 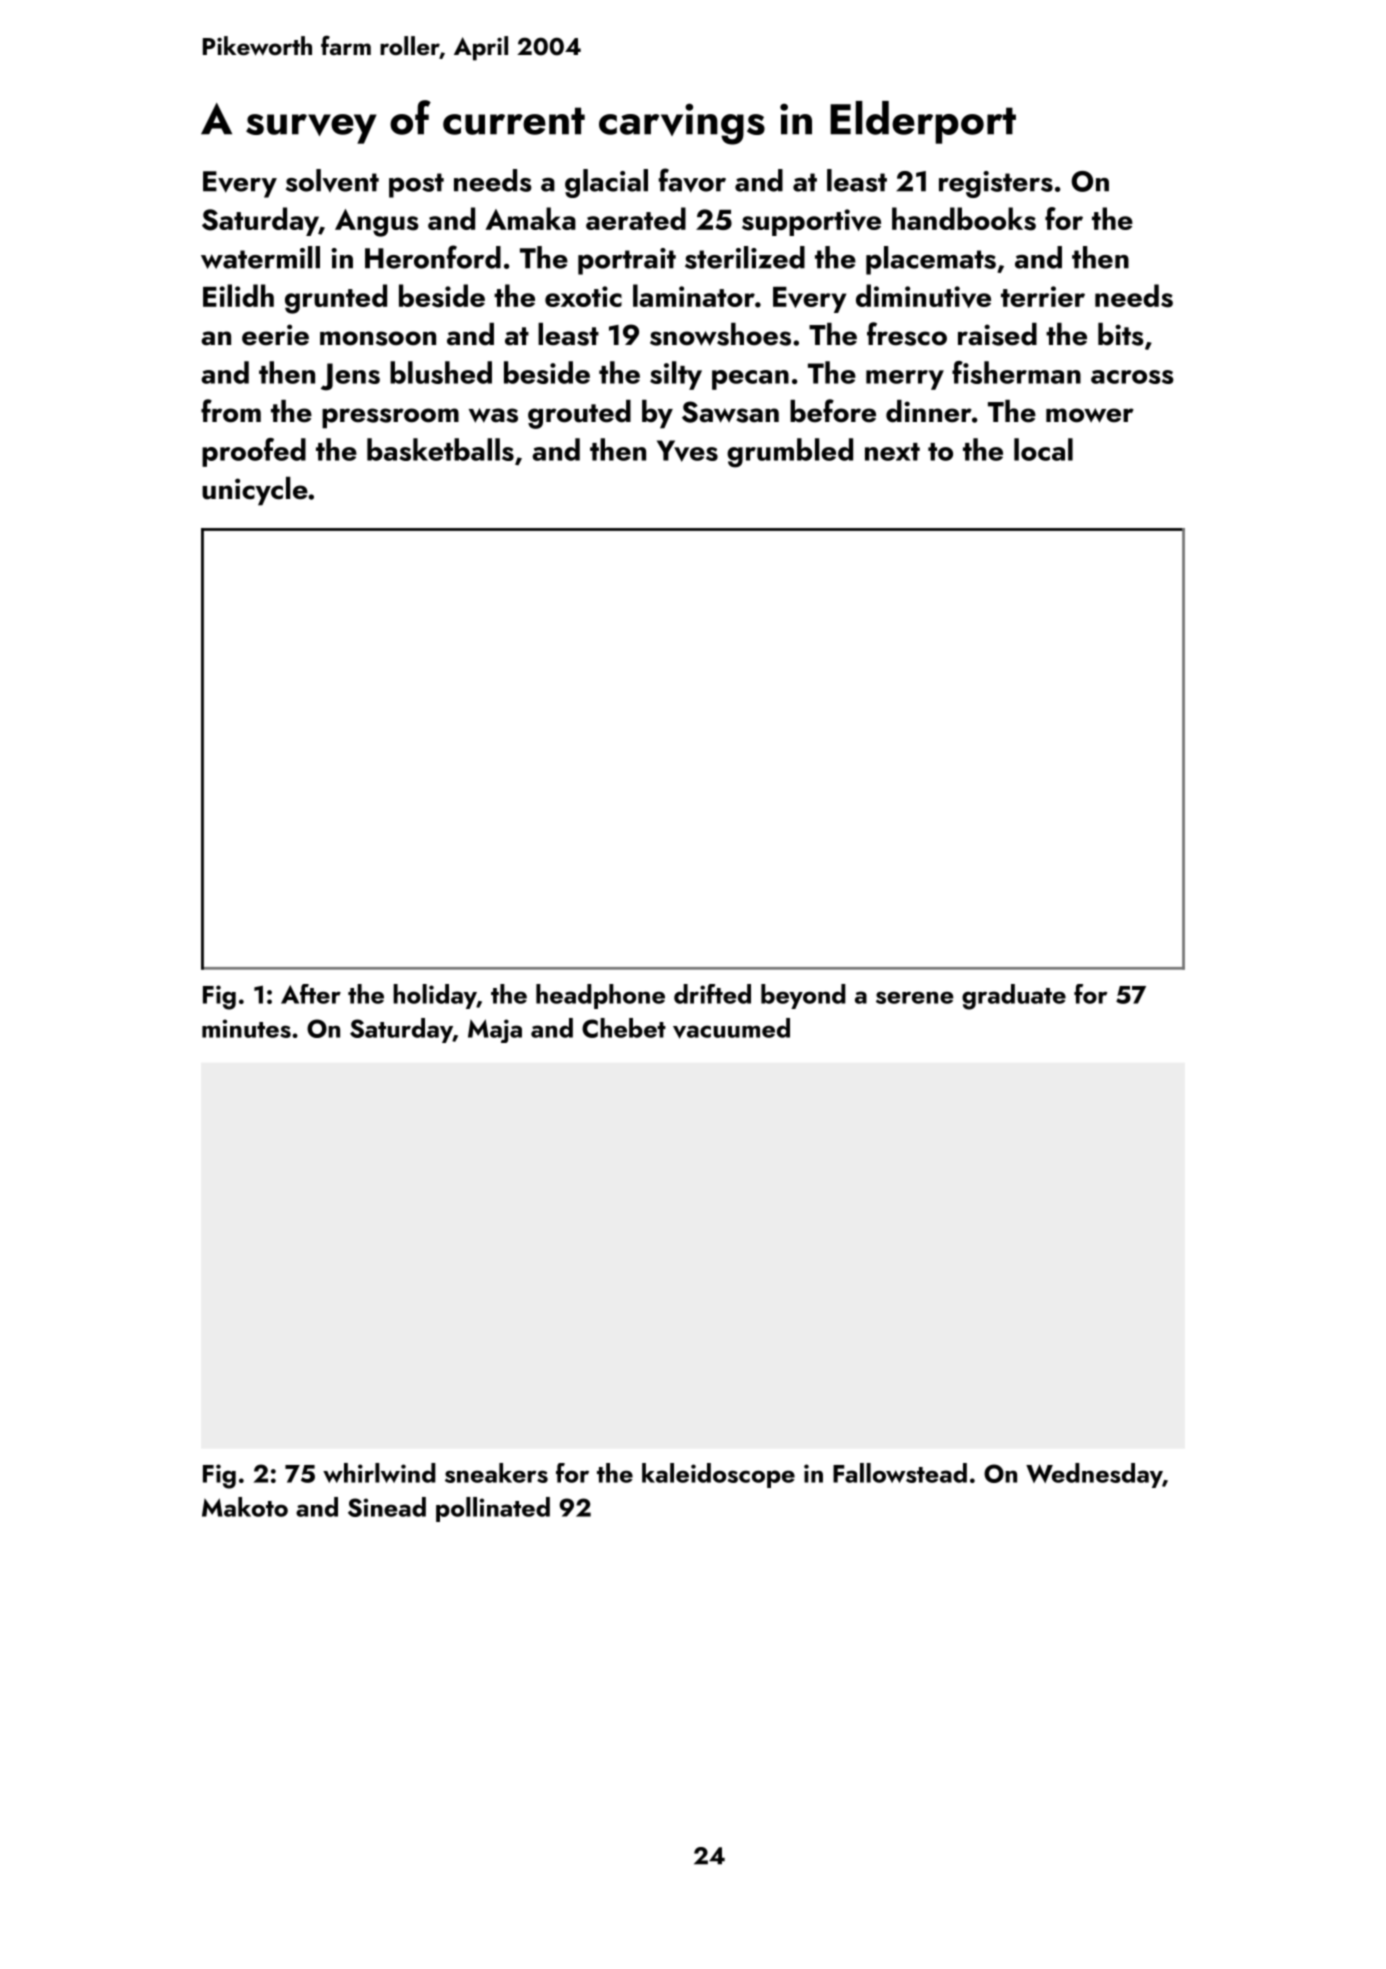 What do you see at coordinates (387, 1507) in the screenshot?
I see `Sinead` at bounding box center [387, 1507].
